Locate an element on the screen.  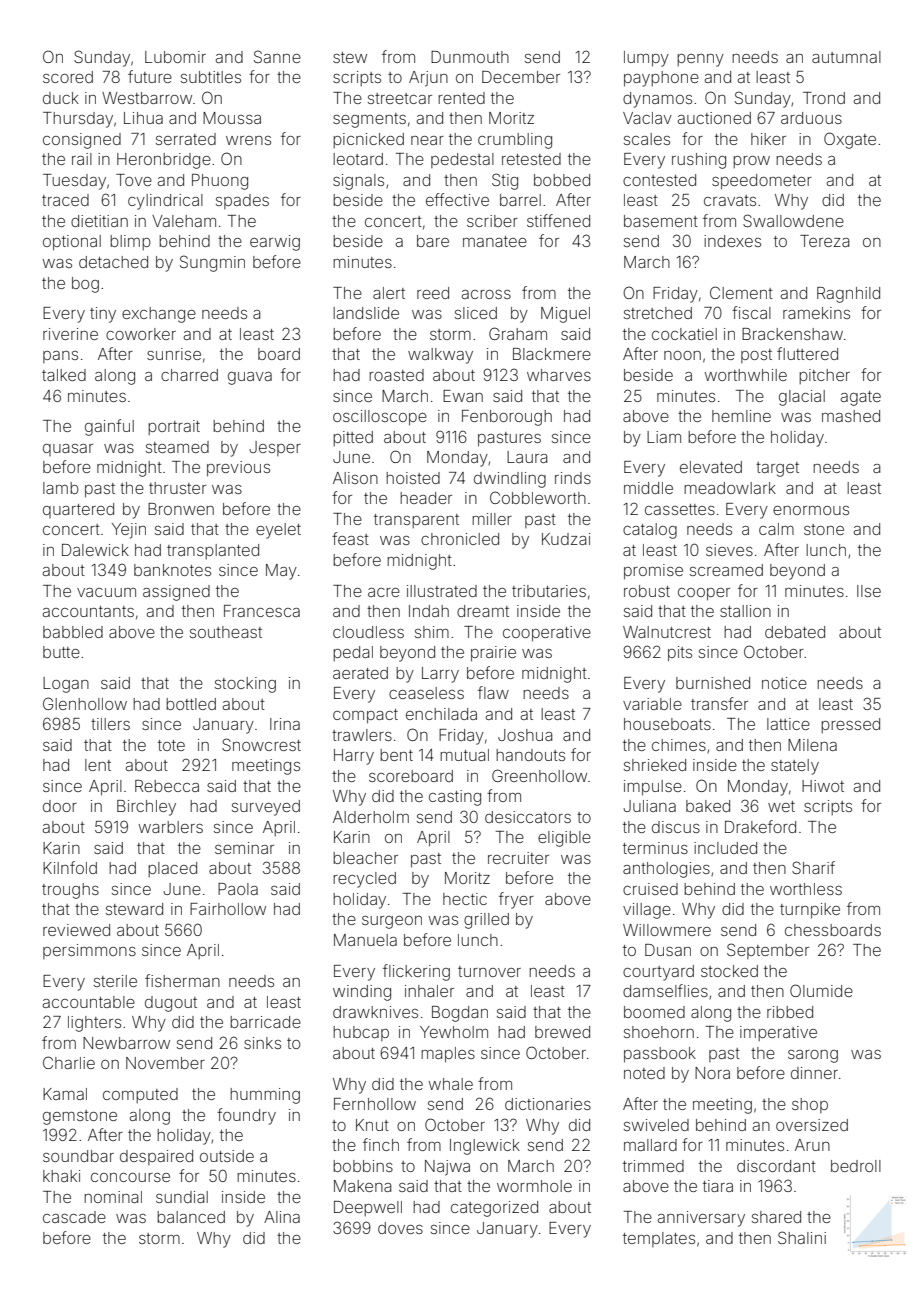
doves is located at coordinates (400, 1228).
